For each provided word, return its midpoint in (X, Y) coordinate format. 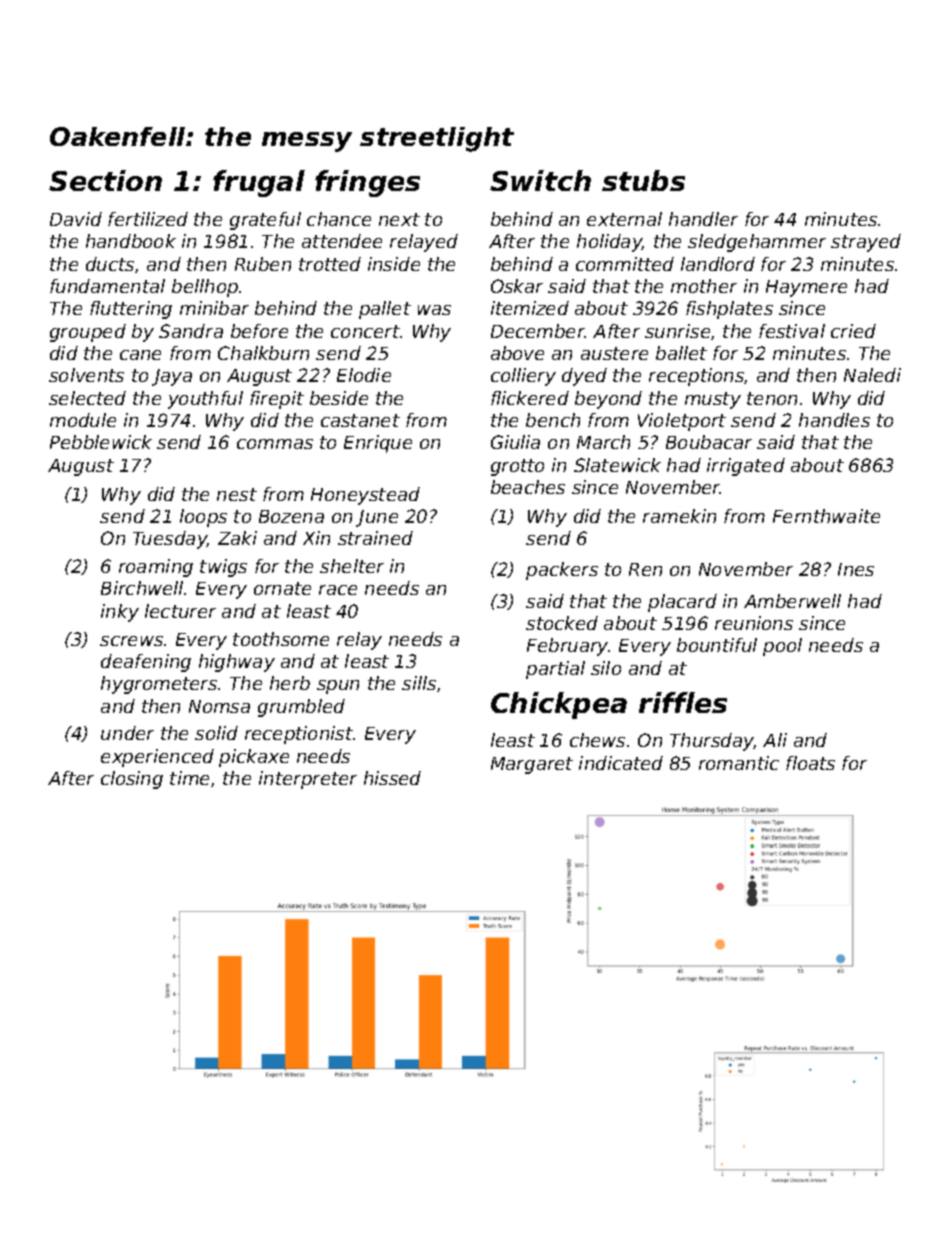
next (399, 219)
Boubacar (709, 442)
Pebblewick (101, 442)
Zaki (237, 538)
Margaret (532, 765)
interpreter (308, 780)
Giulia (515, 442)
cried (853, 331)
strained (375, 538)
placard (682, 603)
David (76, 219)
